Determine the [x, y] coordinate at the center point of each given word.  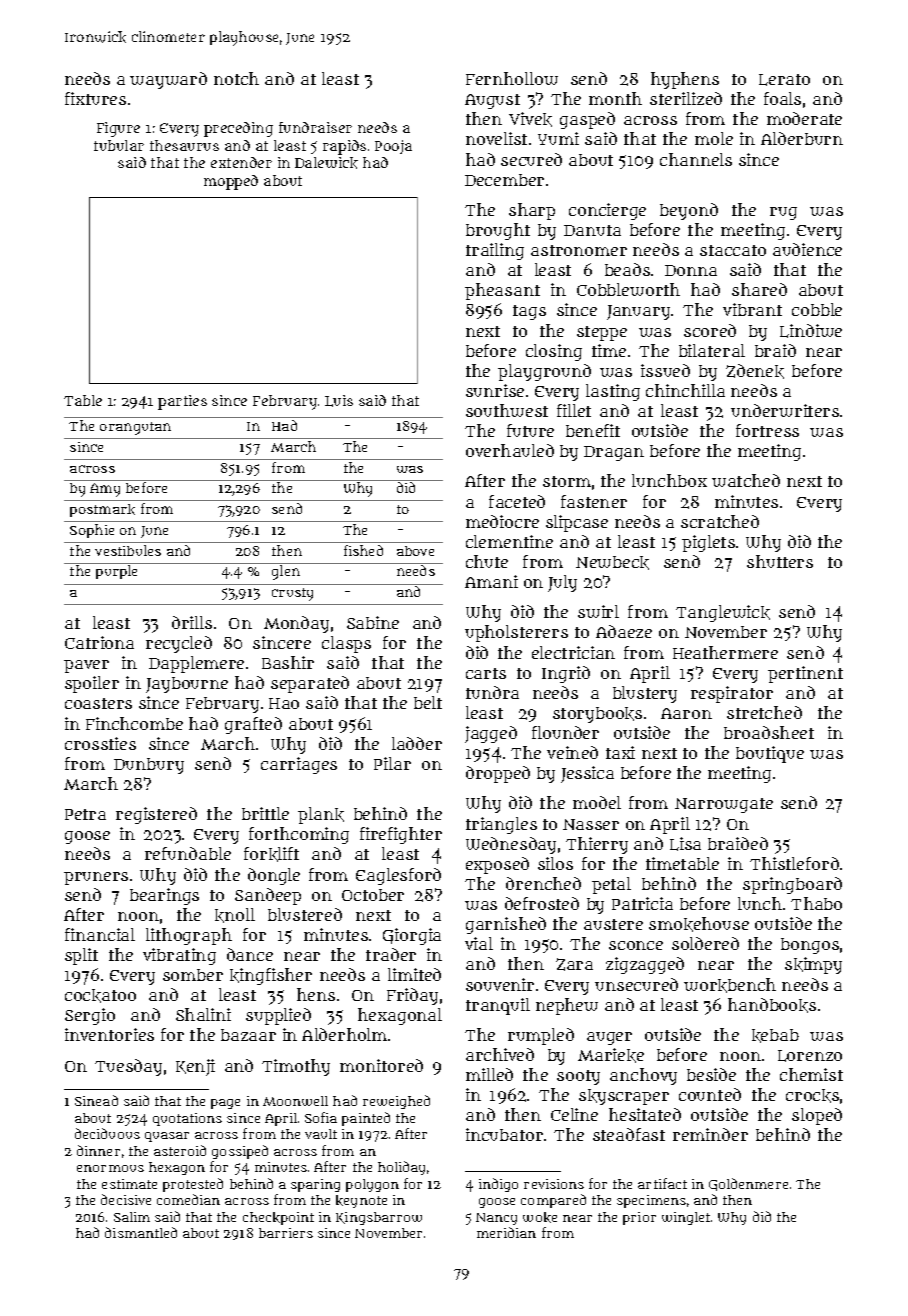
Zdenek [755, 371]
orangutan [135, 428]
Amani [491, 581]
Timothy [296, 1067]
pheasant [502, 291]
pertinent [805, 674]
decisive [126, 1199]
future [530, 430]
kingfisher [271, 976]
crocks [812, 1096]
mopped [231, 182]
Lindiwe [811, 331]
